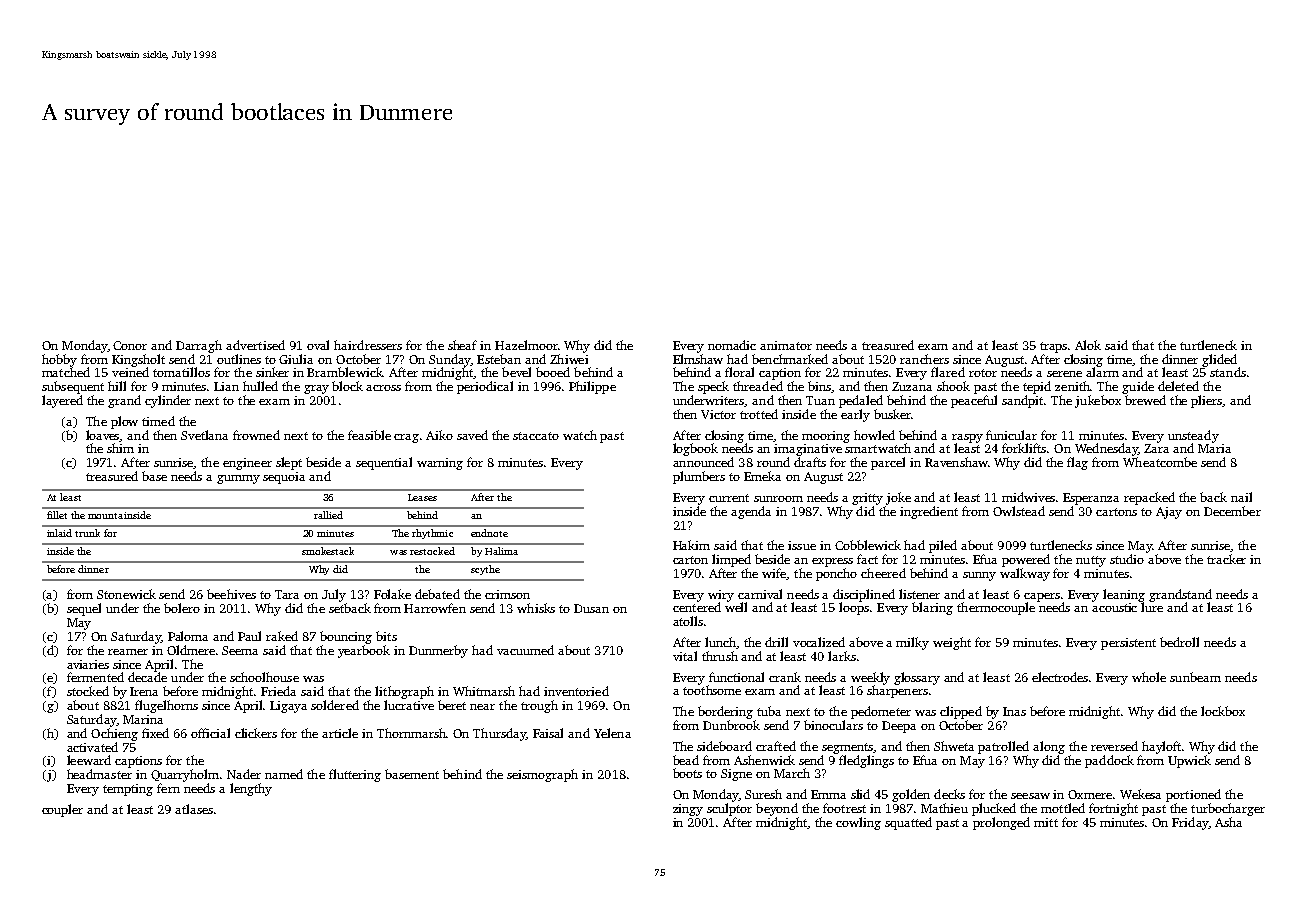 Image resolution: width=1308 pixels, height=924 pixels. I want to click on vacuumed, so click(525, 650).
